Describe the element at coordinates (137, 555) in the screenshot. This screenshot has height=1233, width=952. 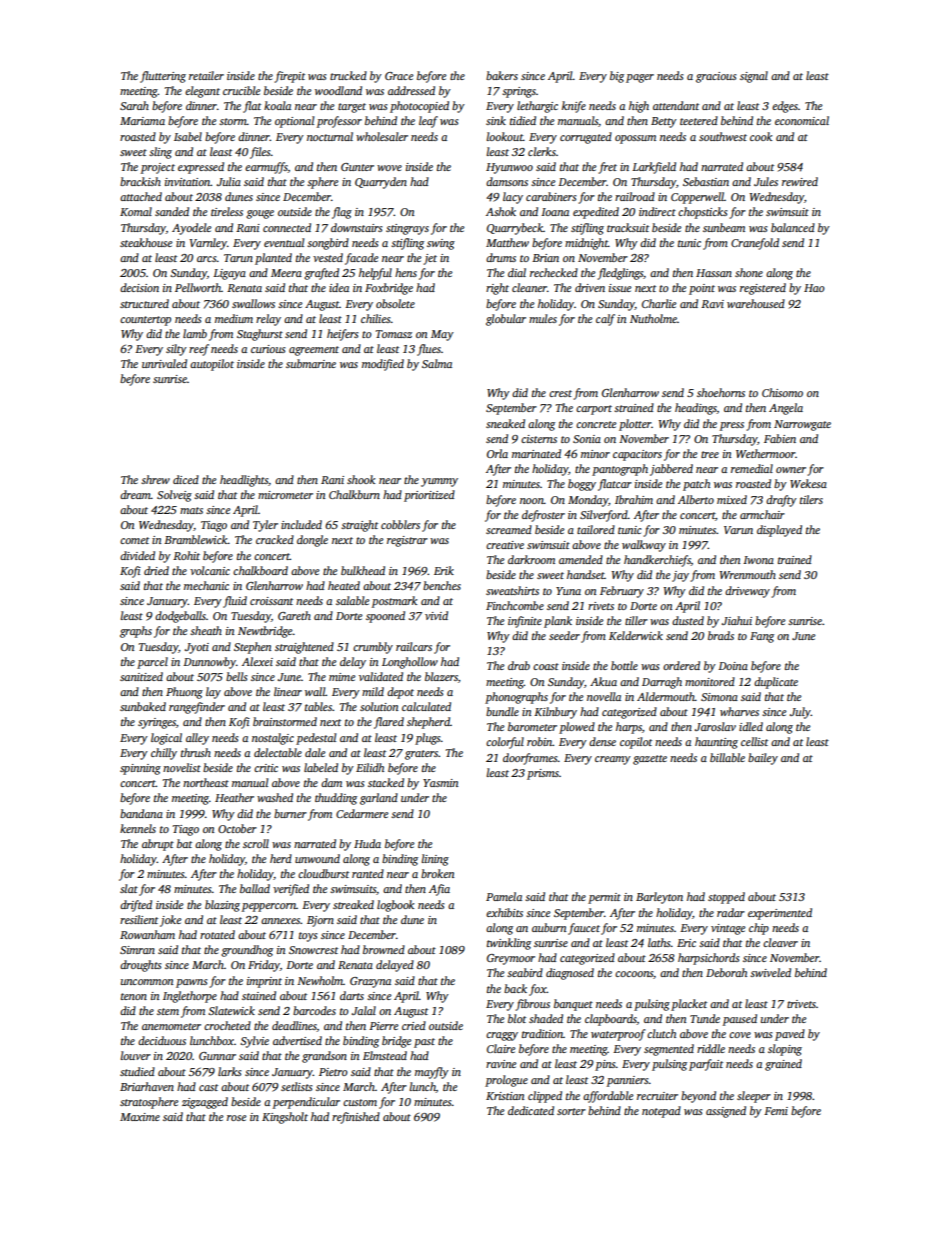
I see `divided` at that location.
